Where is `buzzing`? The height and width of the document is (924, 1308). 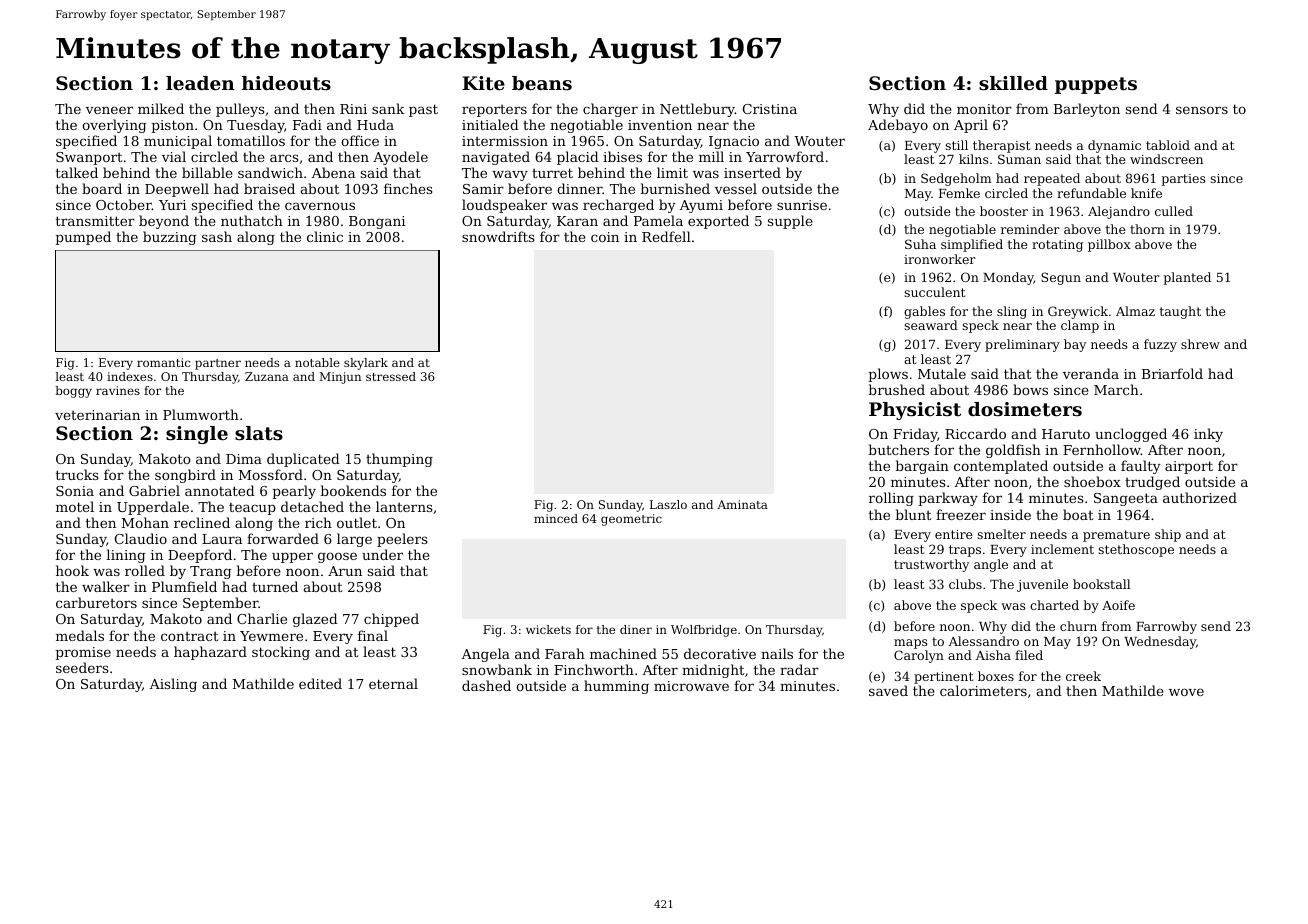 buzzing is located at coordinates (169, 238).
